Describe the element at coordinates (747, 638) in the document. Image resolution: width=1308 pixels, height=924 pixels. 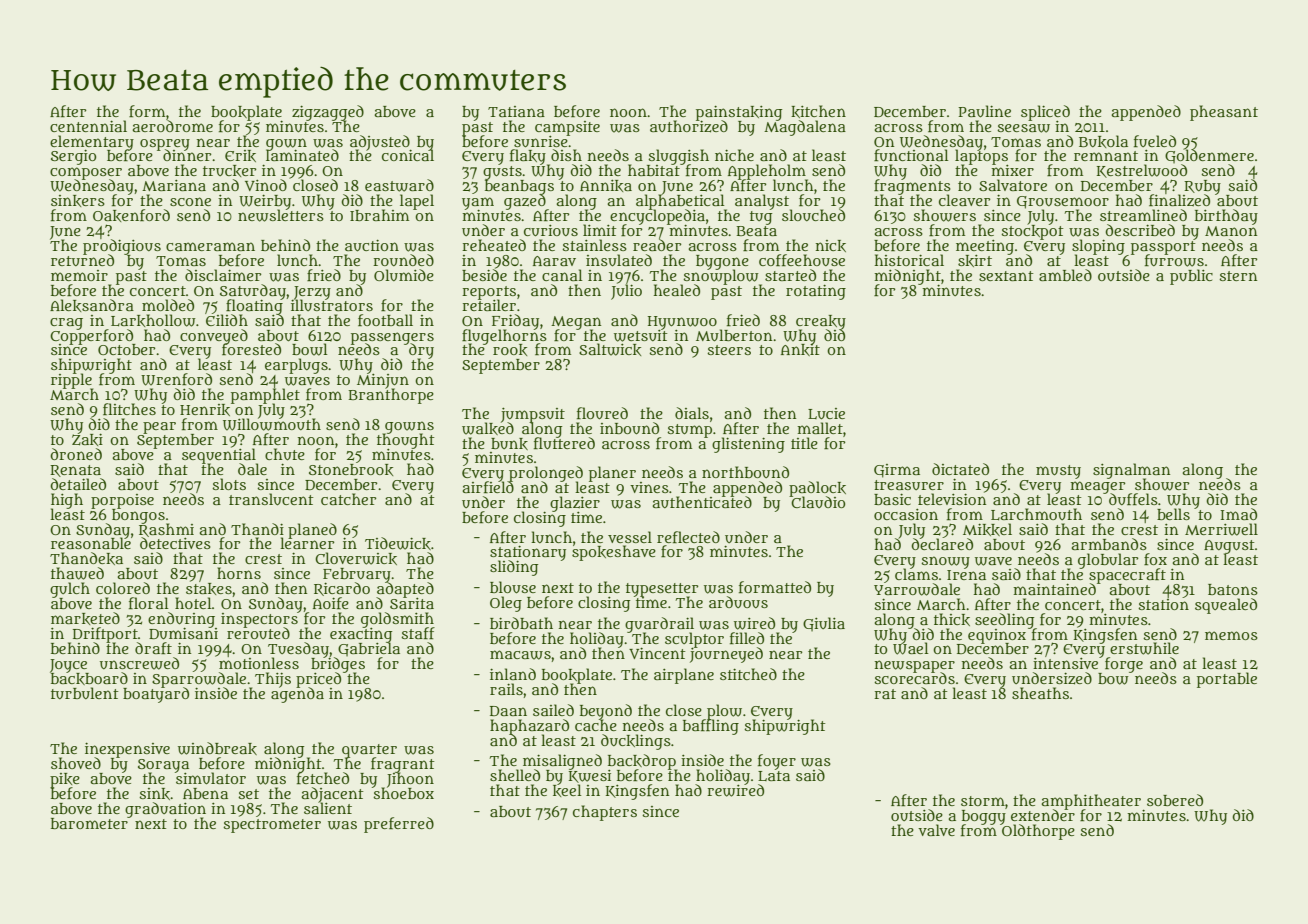
I see `filled` at that location.
